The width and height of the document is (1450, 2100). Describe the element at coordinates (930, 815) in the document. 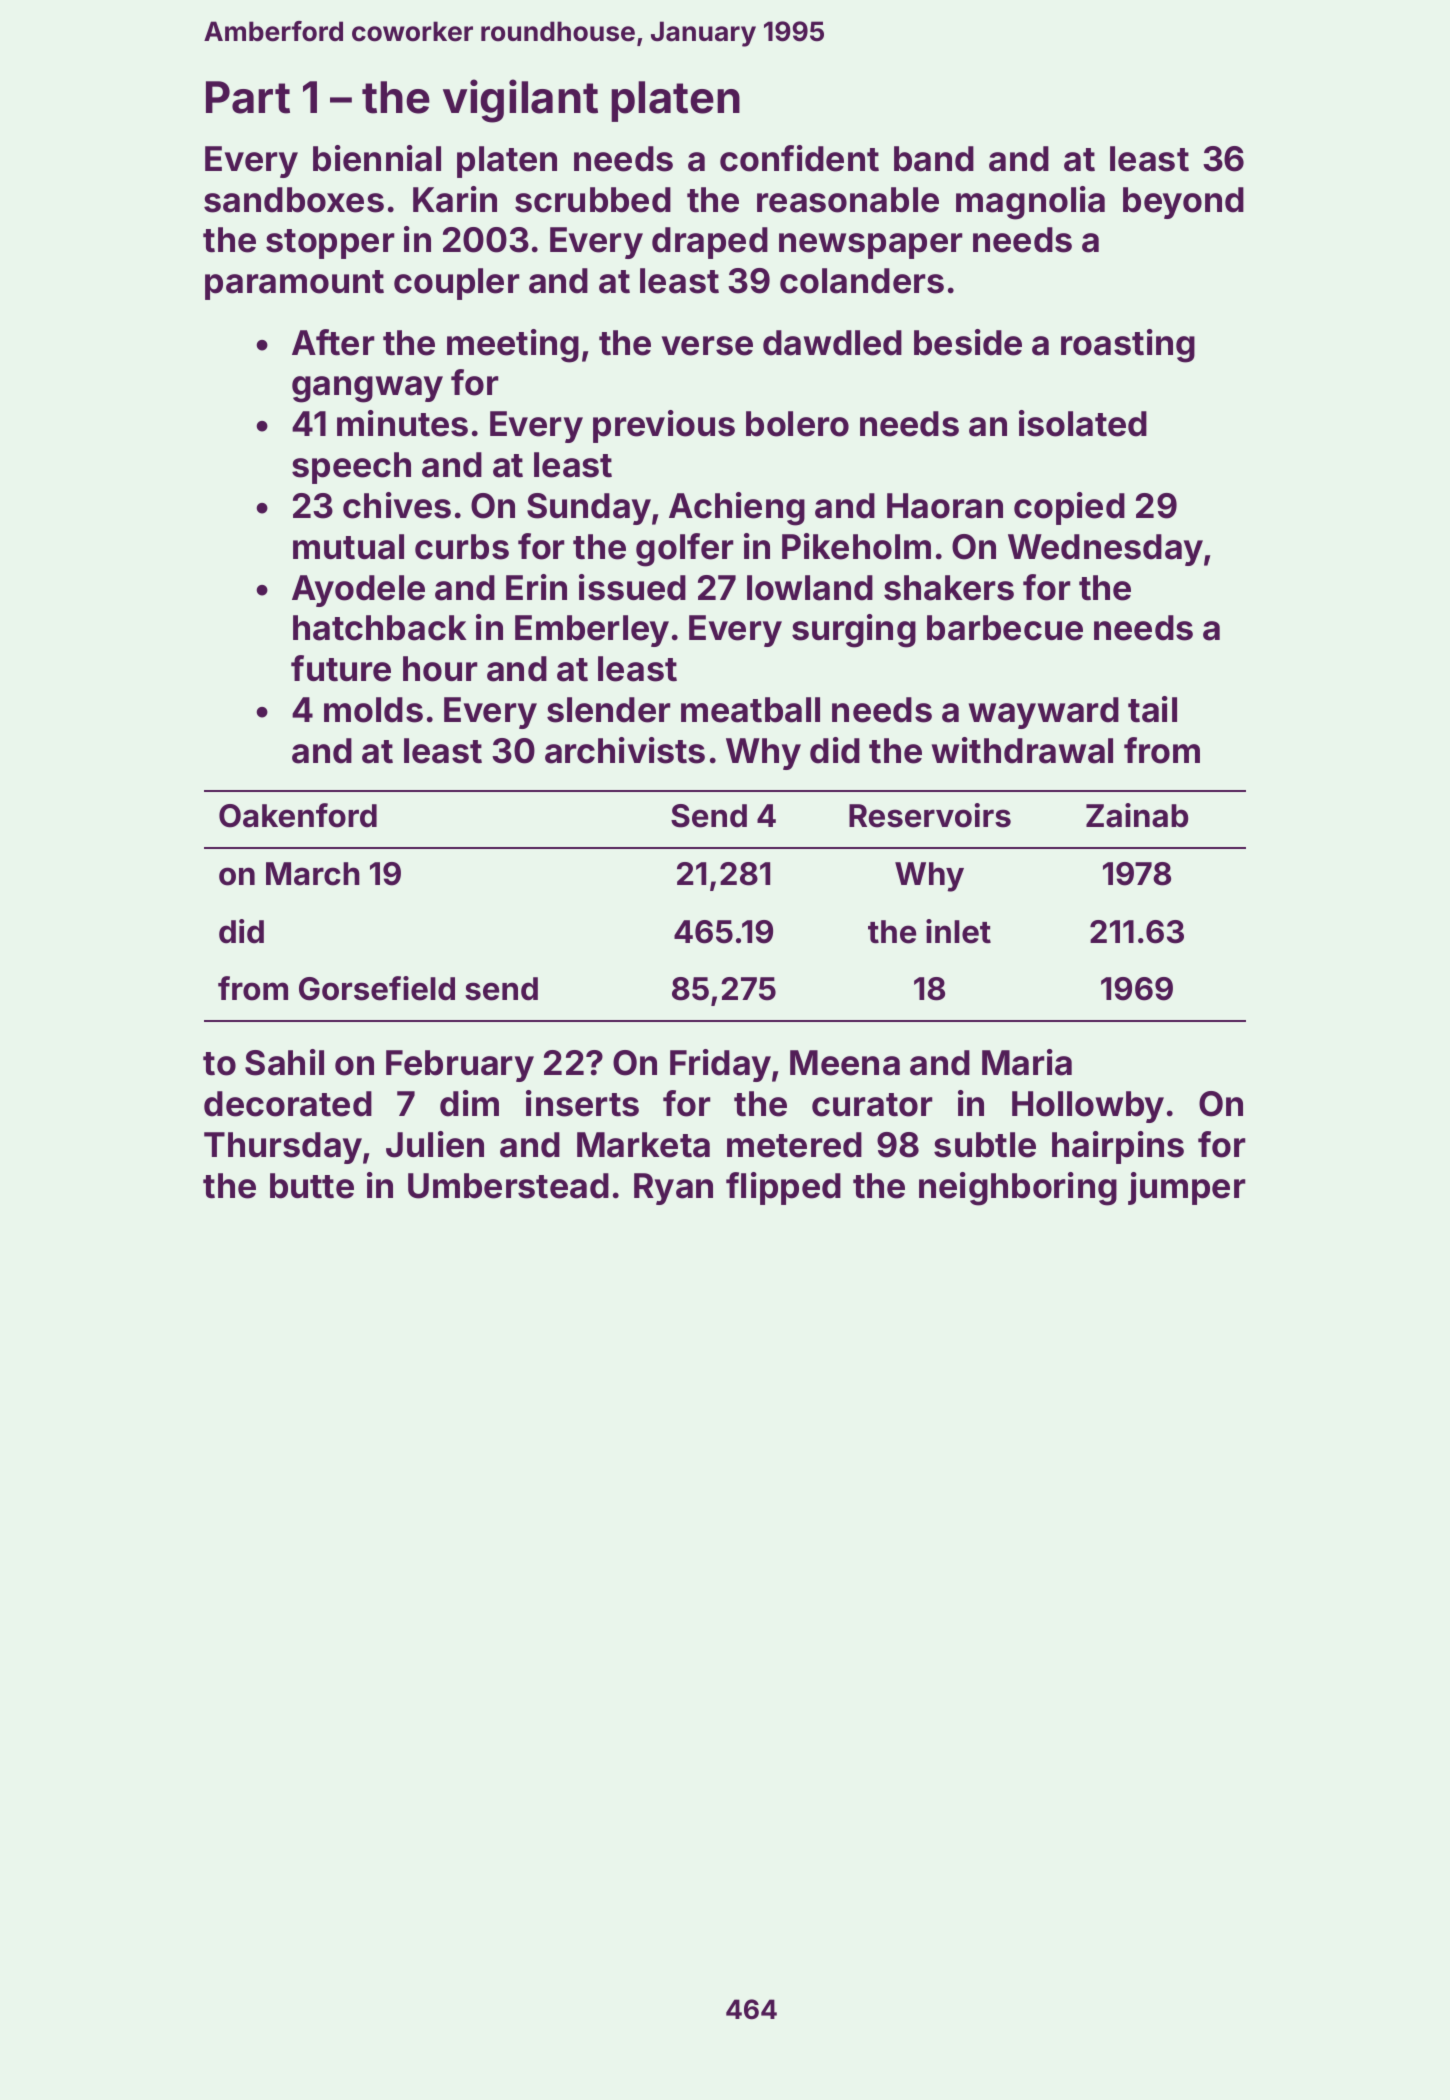

I see `Reservoirs` at that location.
